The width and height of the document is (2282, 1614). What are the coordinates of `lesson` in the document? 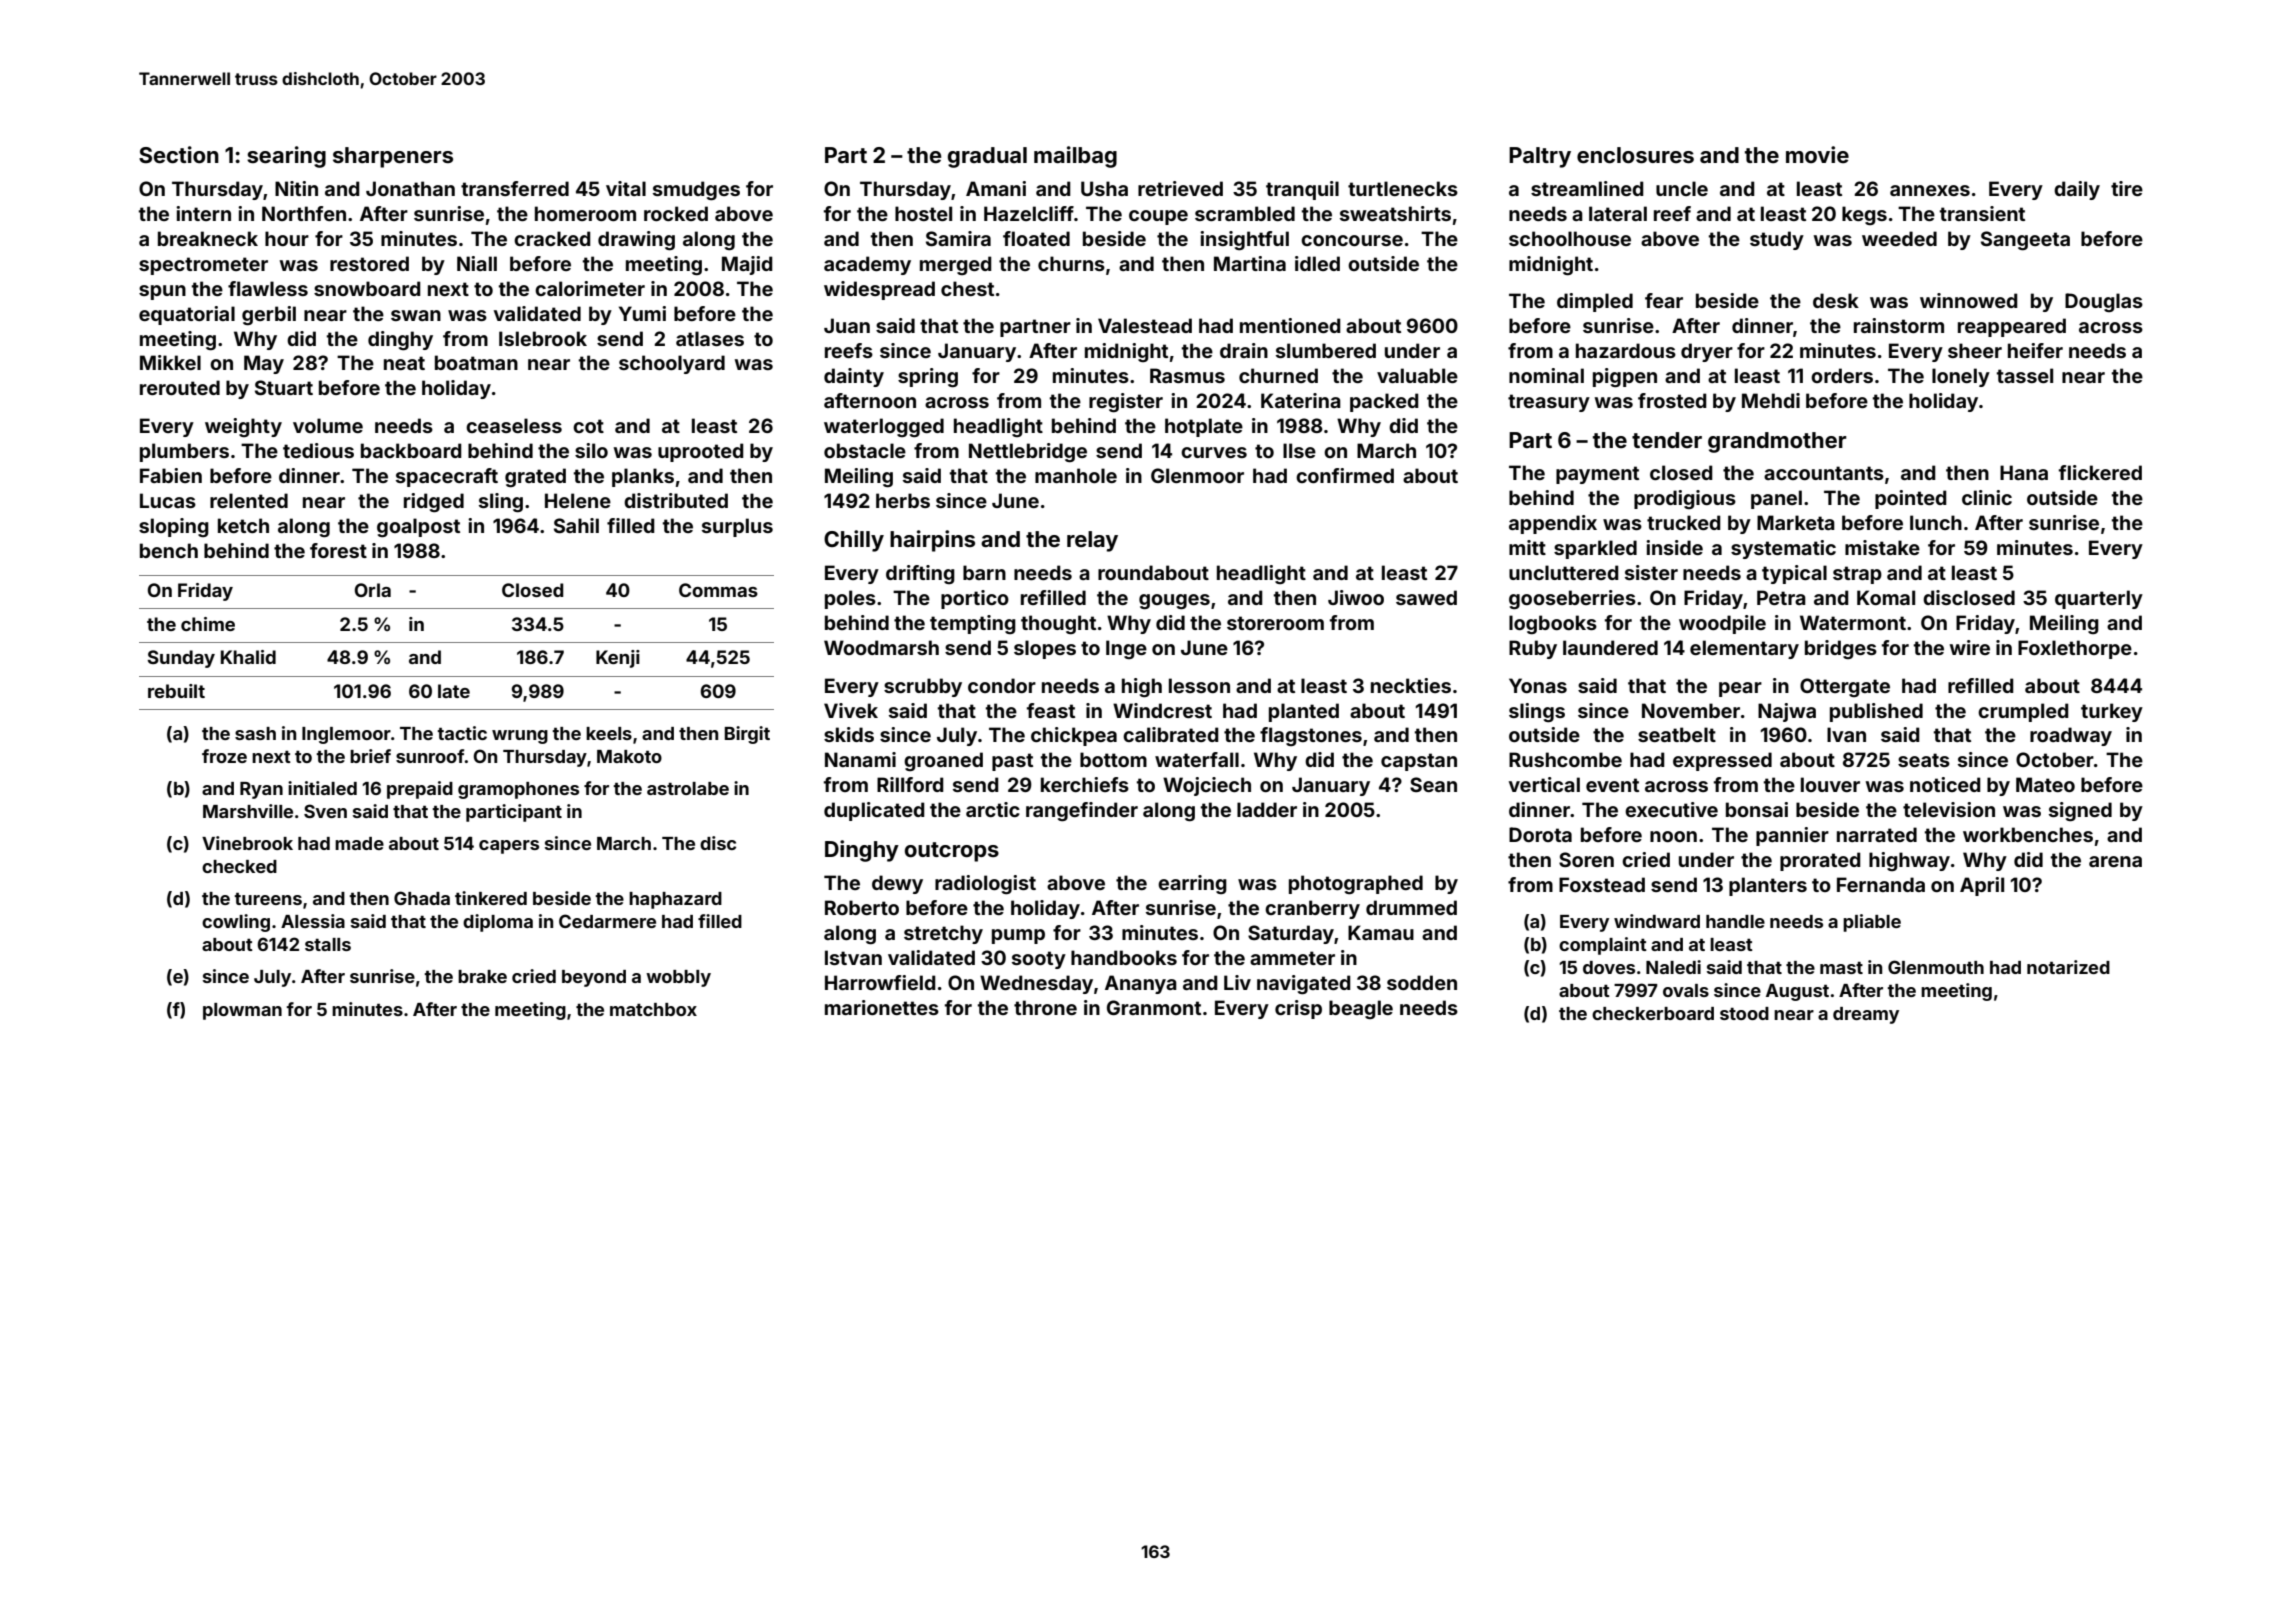 It's located at (1199, 685).
